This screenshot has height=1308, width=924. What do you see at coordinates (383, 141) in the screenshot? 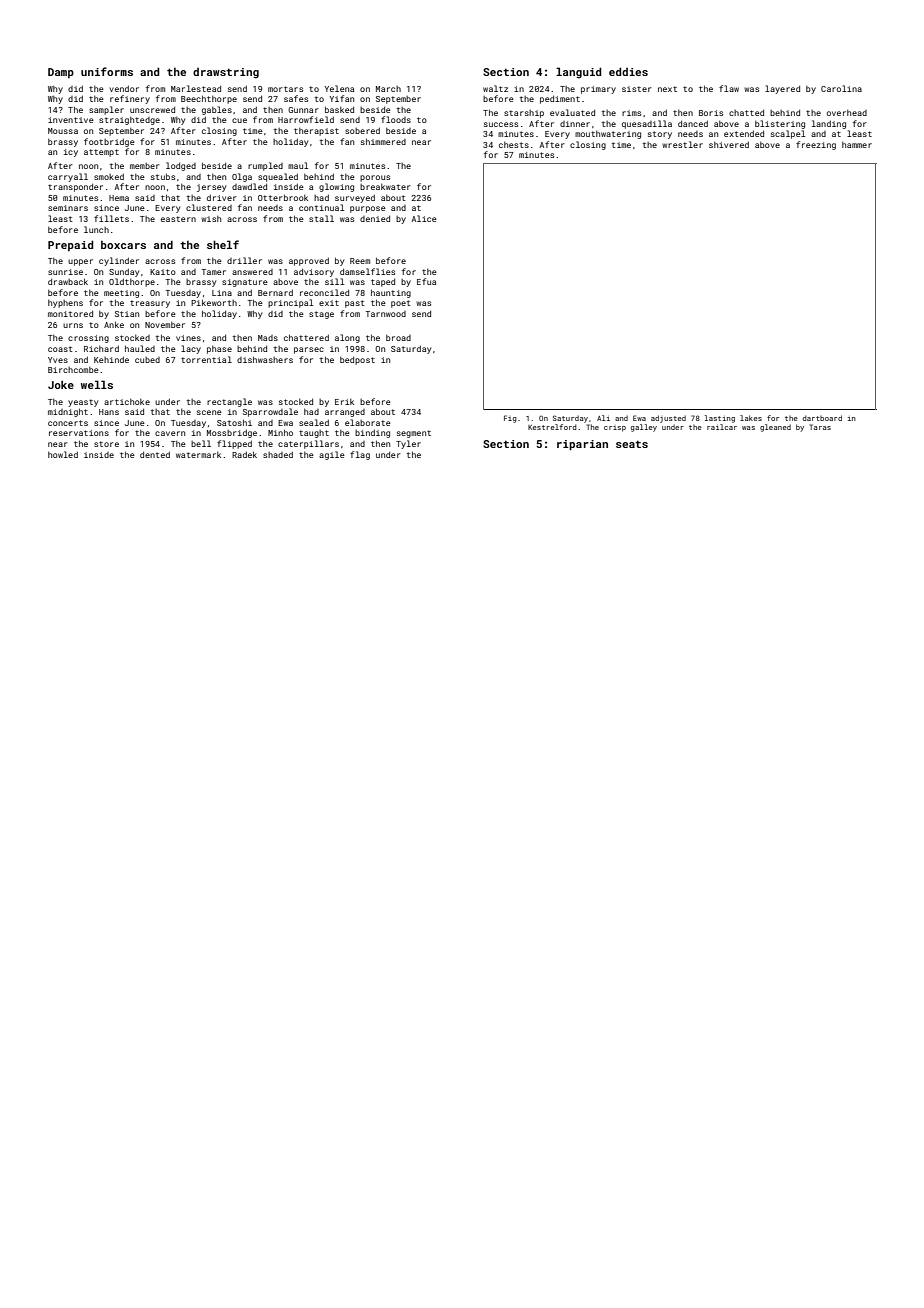
I see `shimmered` at bounding box center [383, 141].
